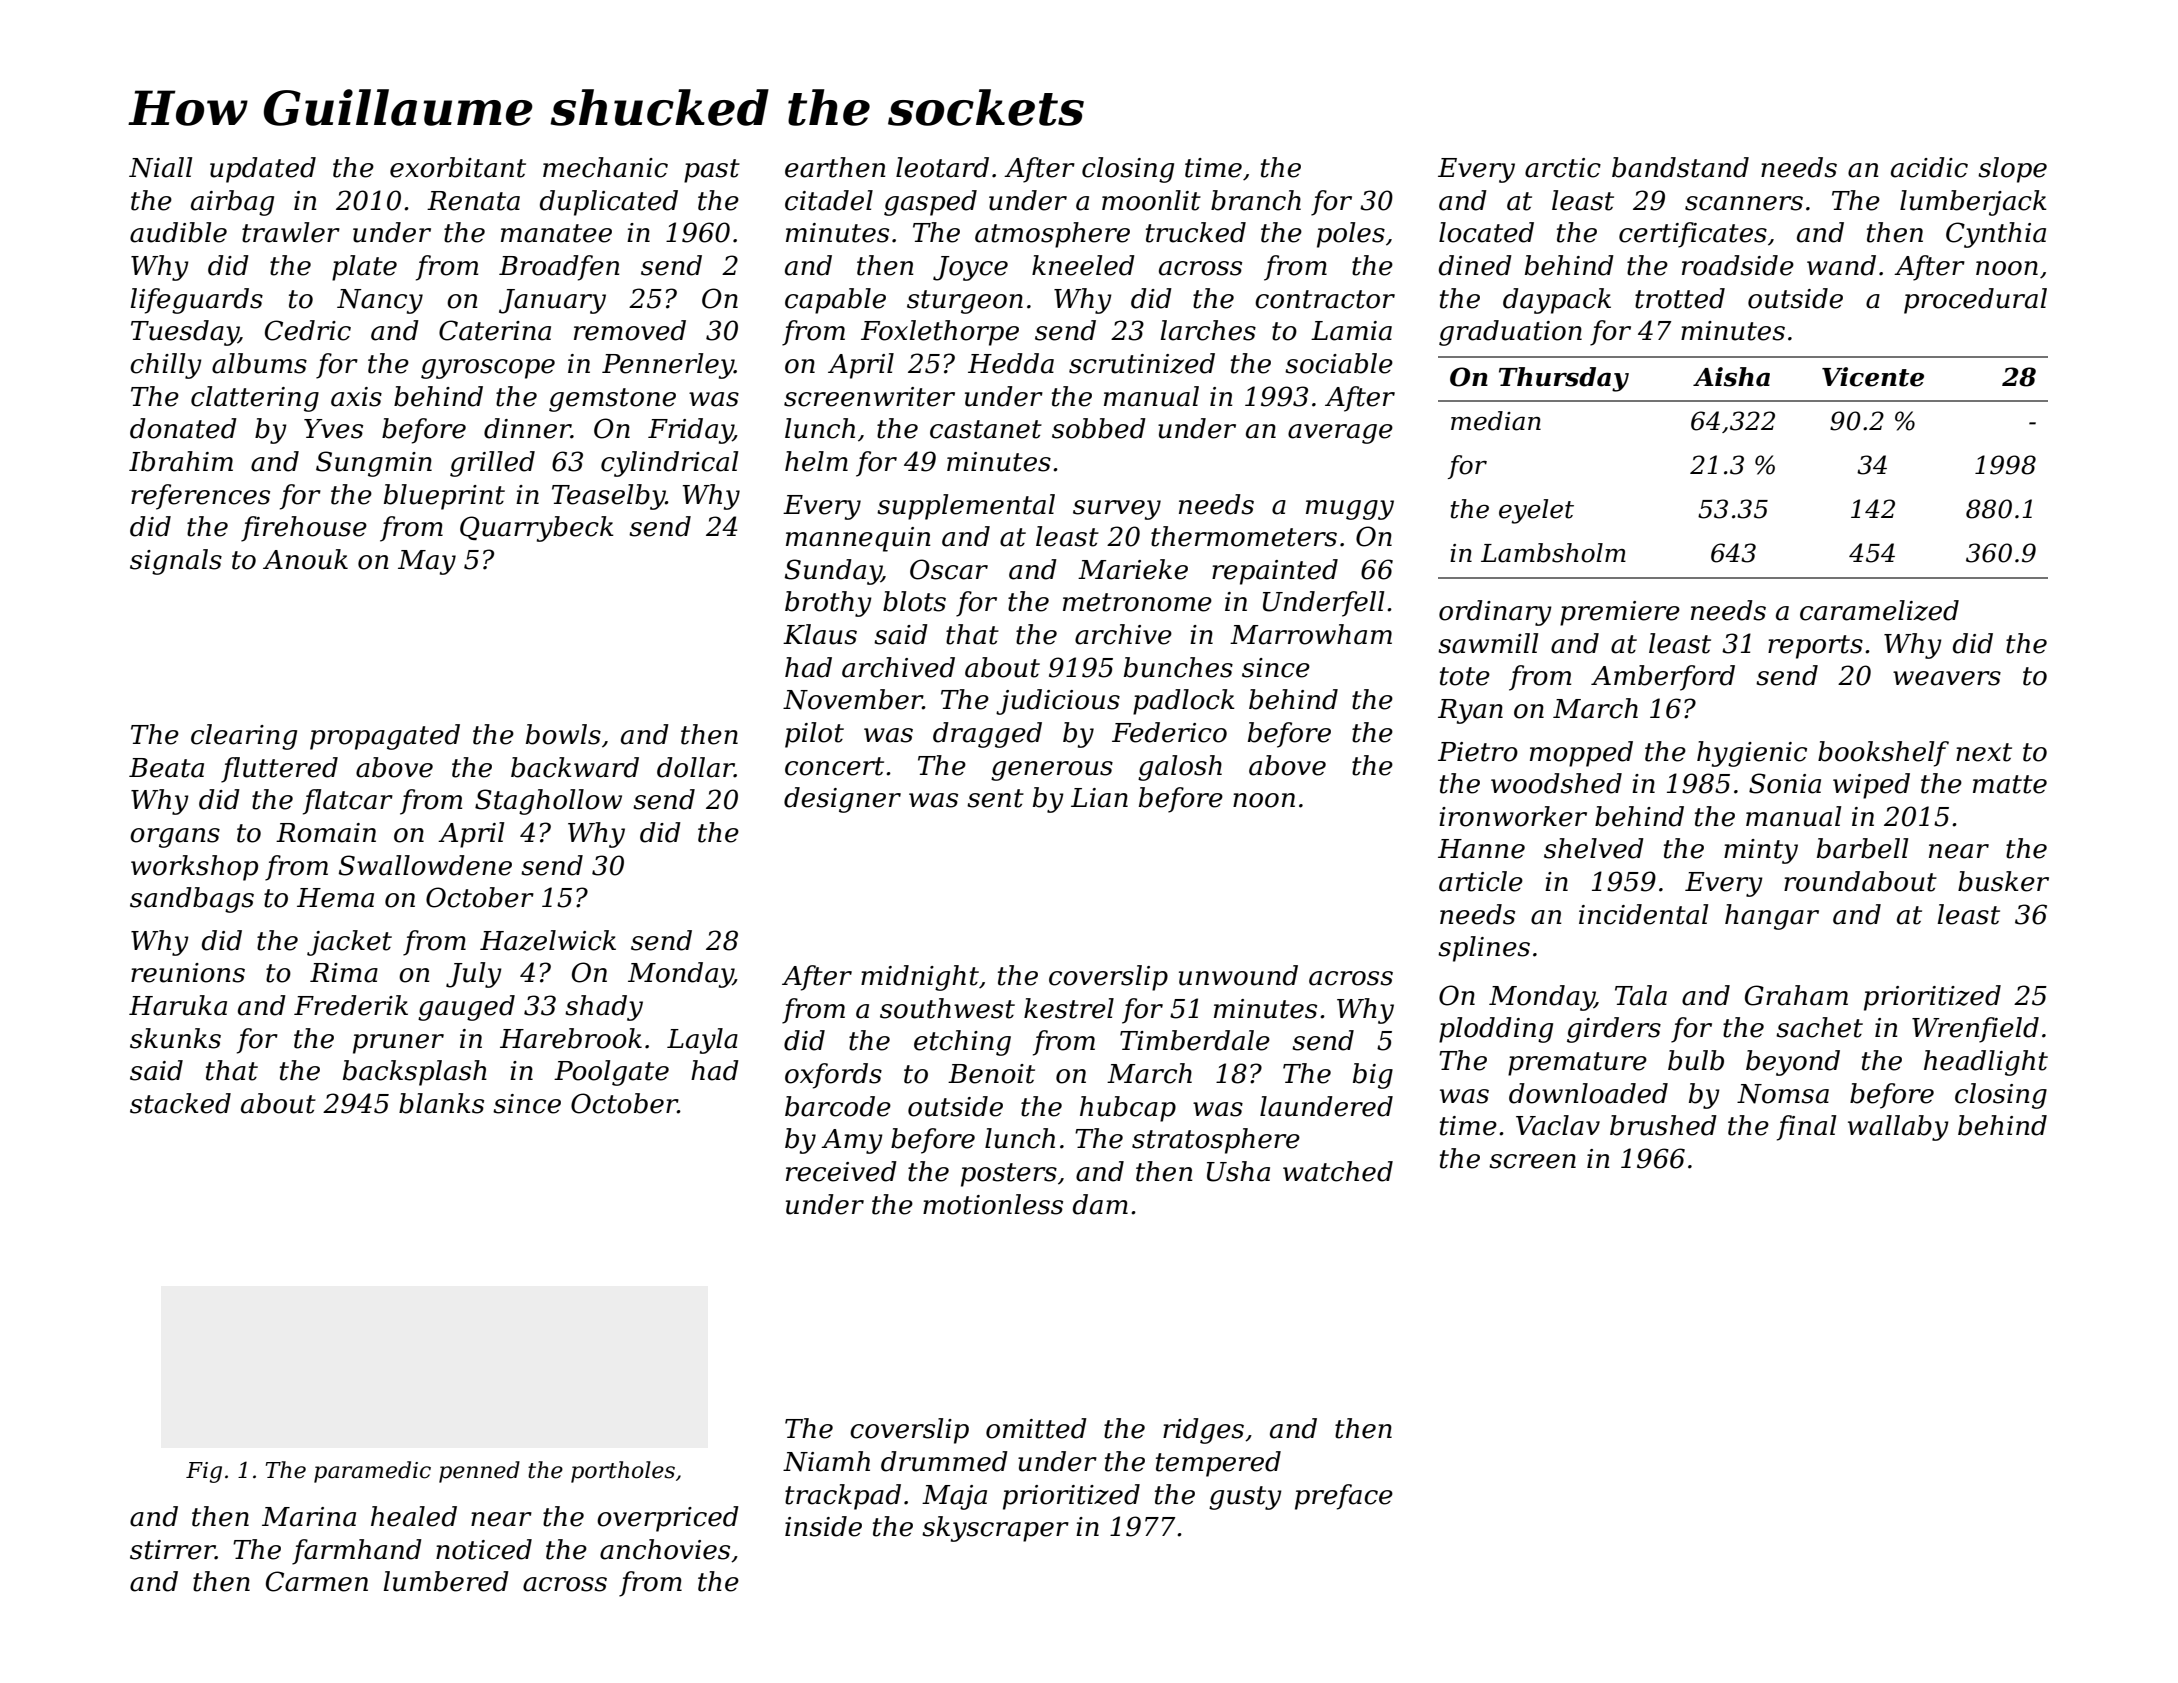 Image resolution: width=2178 pixels, height=1683 pixels. Describe the element at coordinates (1256, 200) in the screenshot. I see `branch` at that location.
